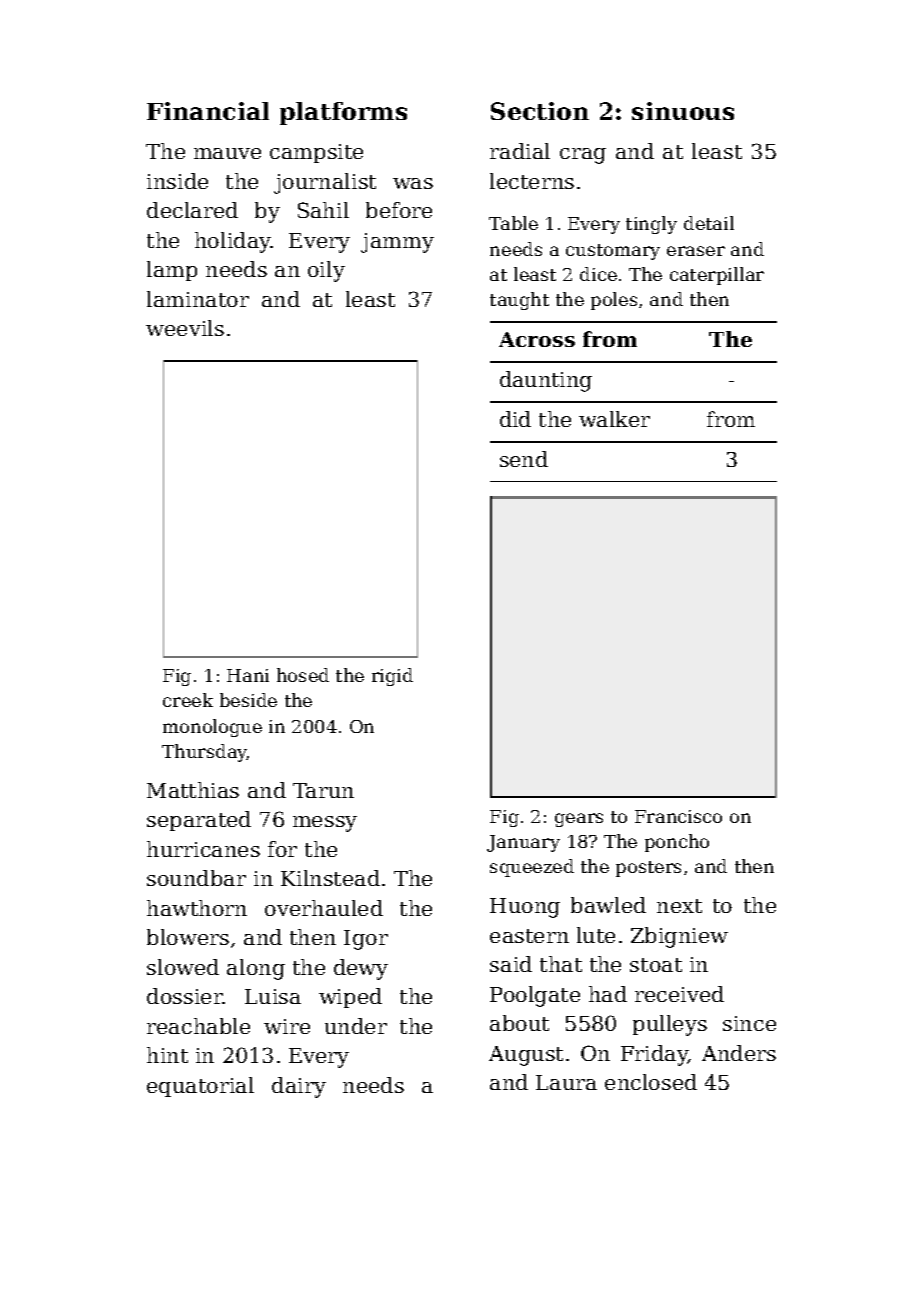 The image size is (924, 1311). What do you see at coordinates (199, 821) in the screenshot?
I see `separated` at bounding box center [199, 821].
